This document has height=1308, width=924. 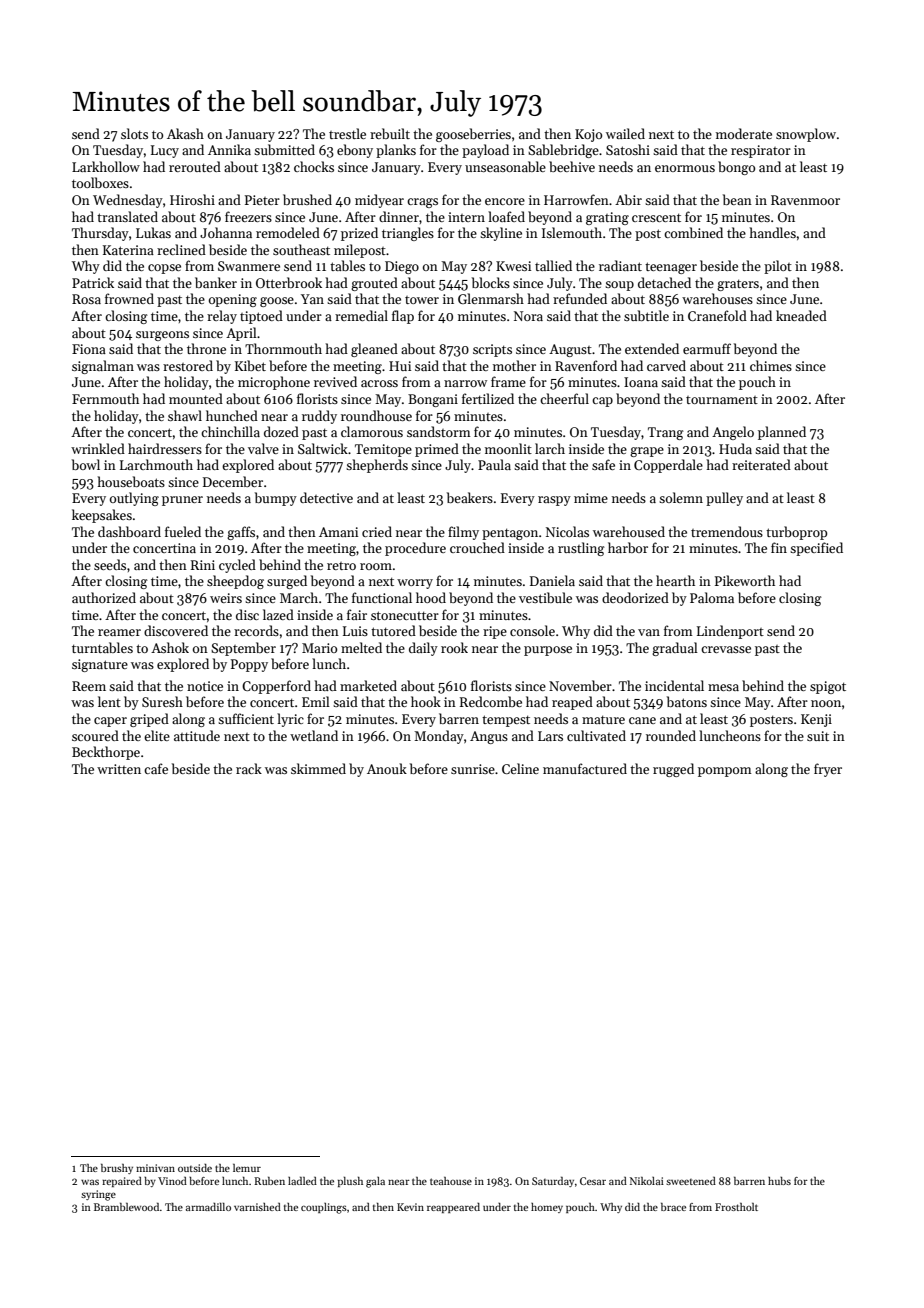 What do you see at coordinates (806, 135) in the document?
I see `snowplow` at bounding box center [806, 135].
